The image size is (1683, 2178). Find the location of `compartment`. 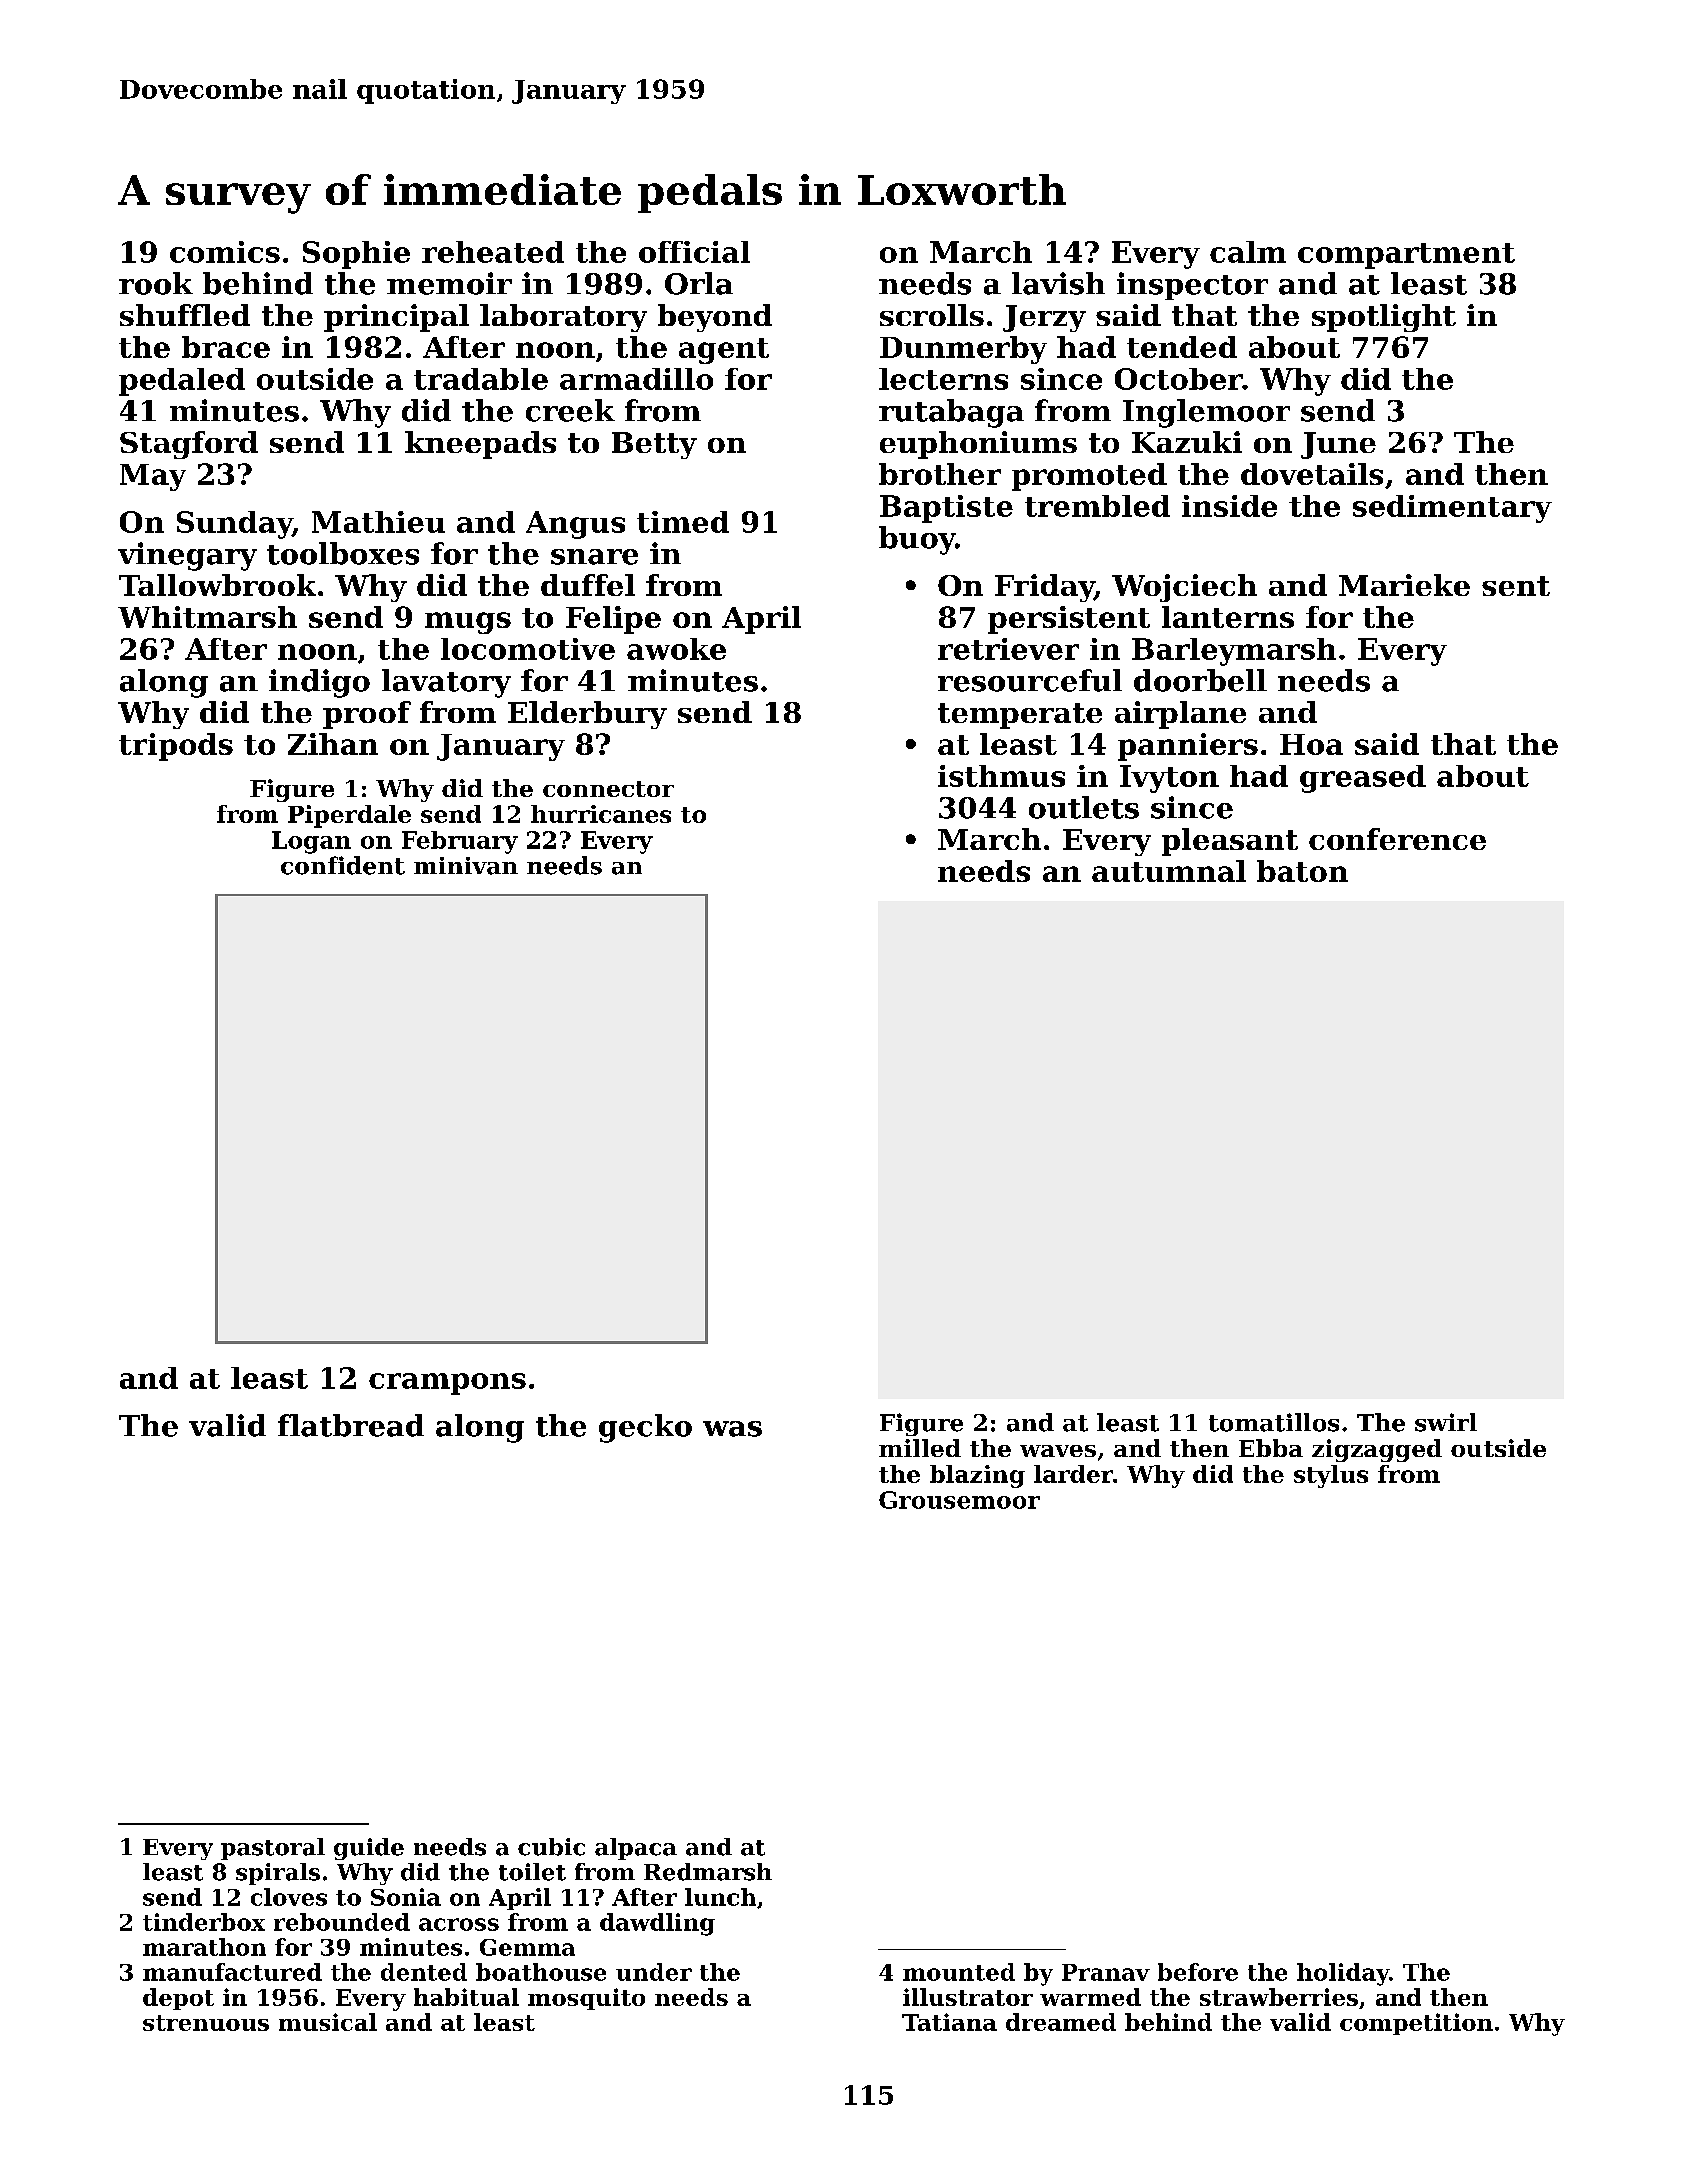

compartment is located at coordinates (1406, 256).
